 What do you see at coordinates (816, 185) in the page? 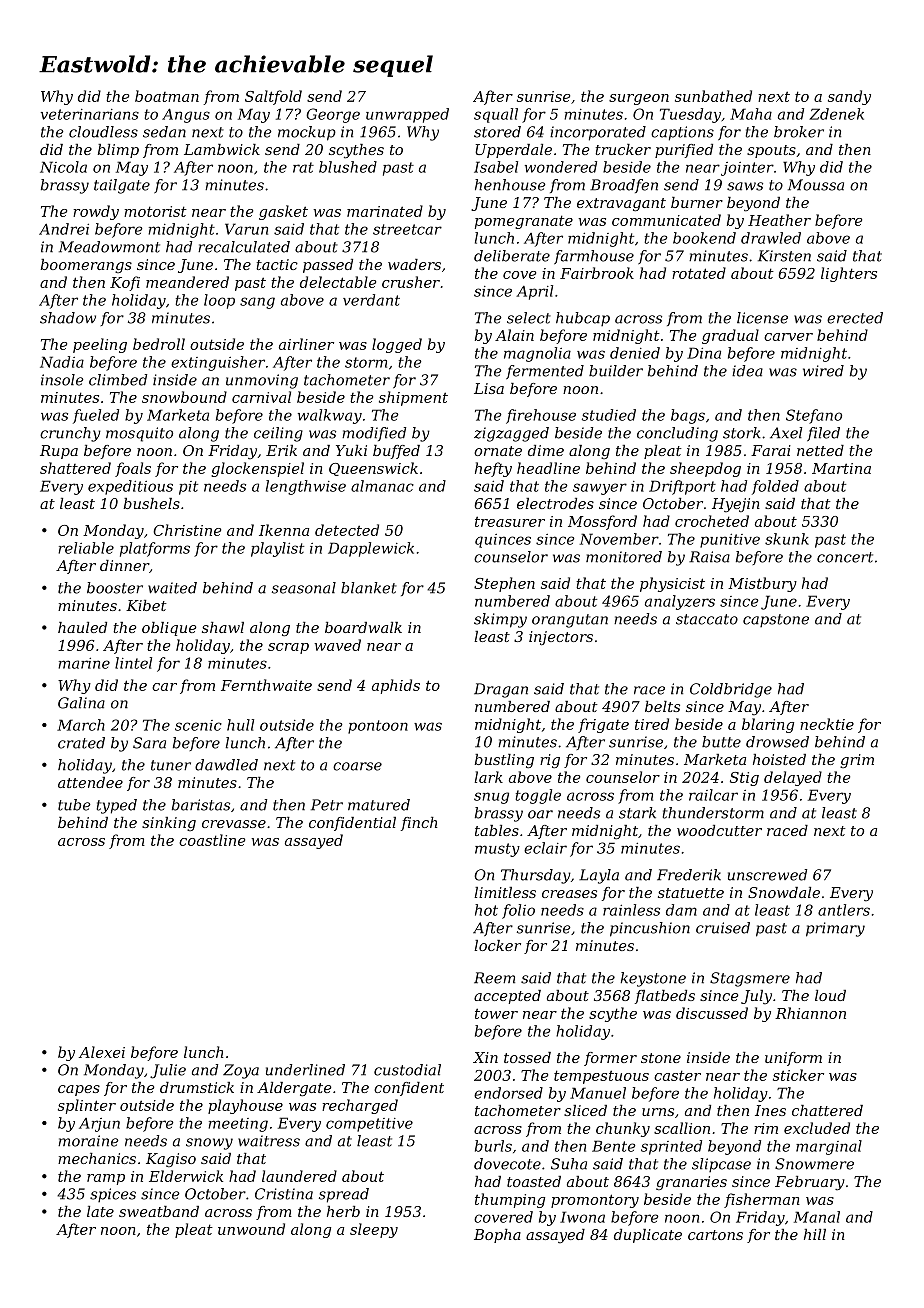
I see `Moussa` at bounding box center [816, 185].
